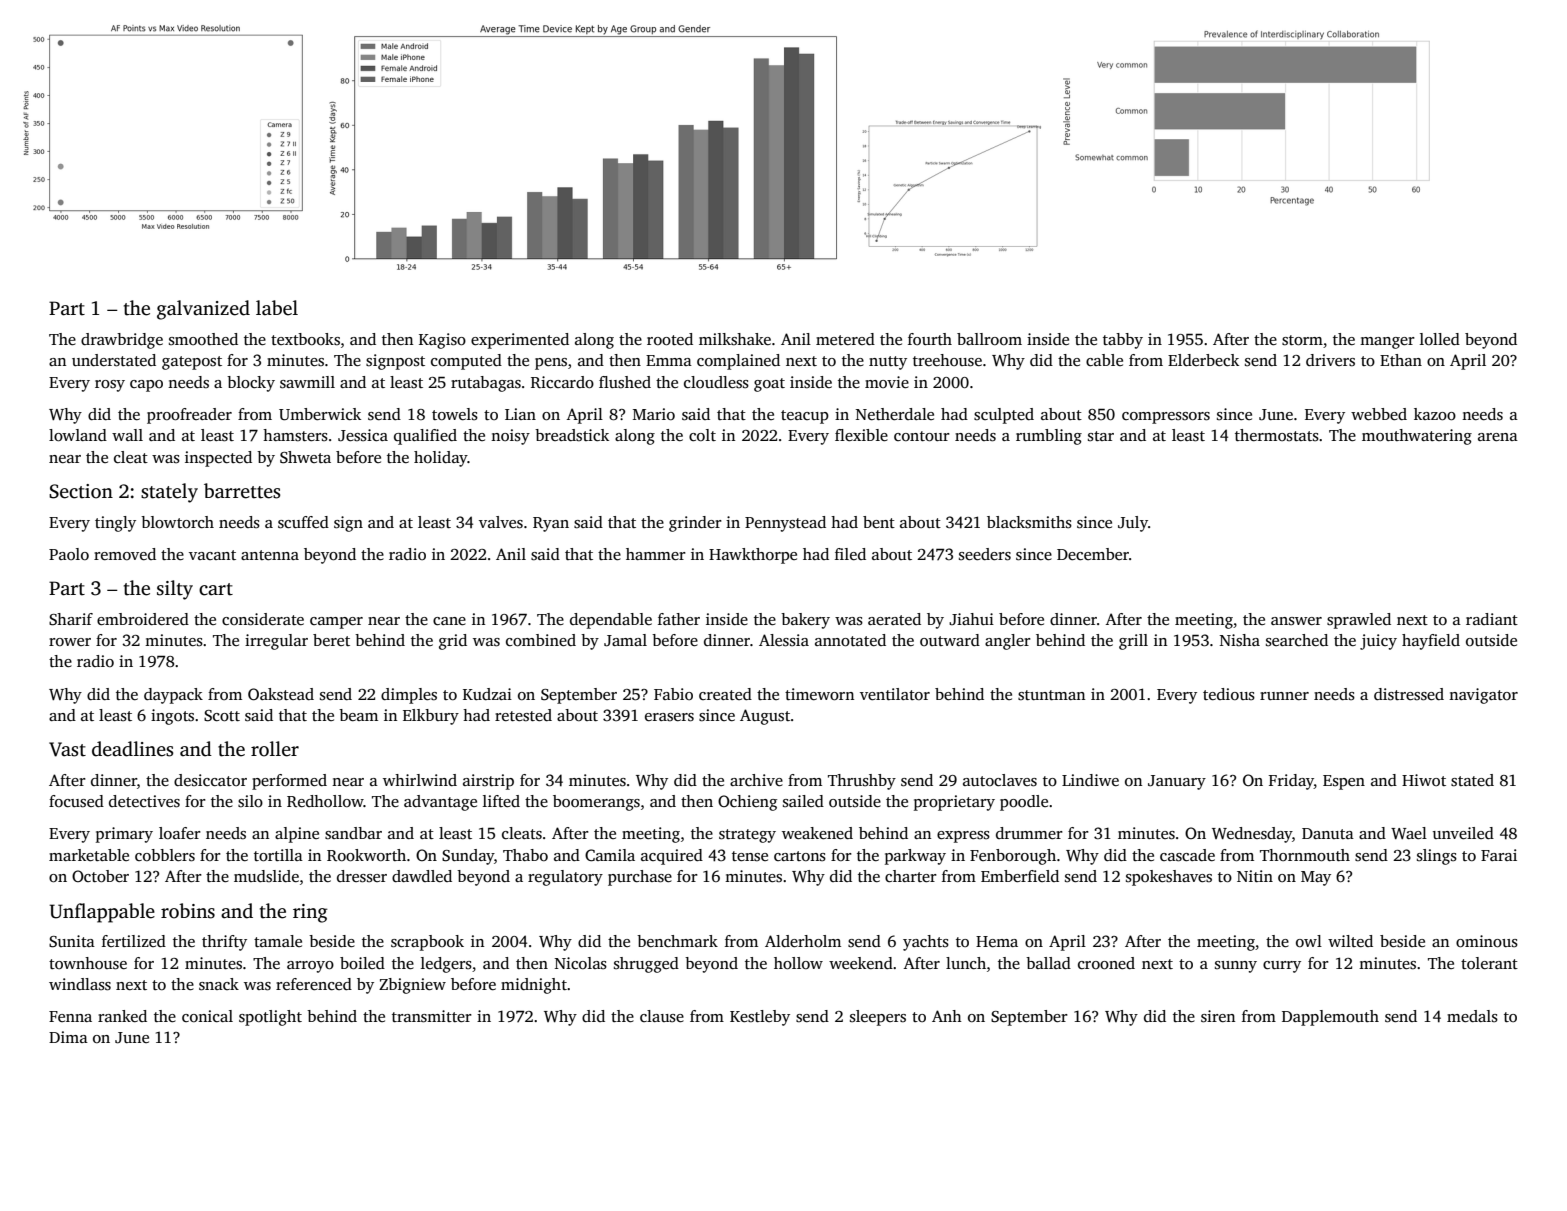 The height and width of the screenshot is (1211, 1567). What do you see at coordinates (850, 554) in the screenshot?
I see `filed` at bounding box center [850, 554].
